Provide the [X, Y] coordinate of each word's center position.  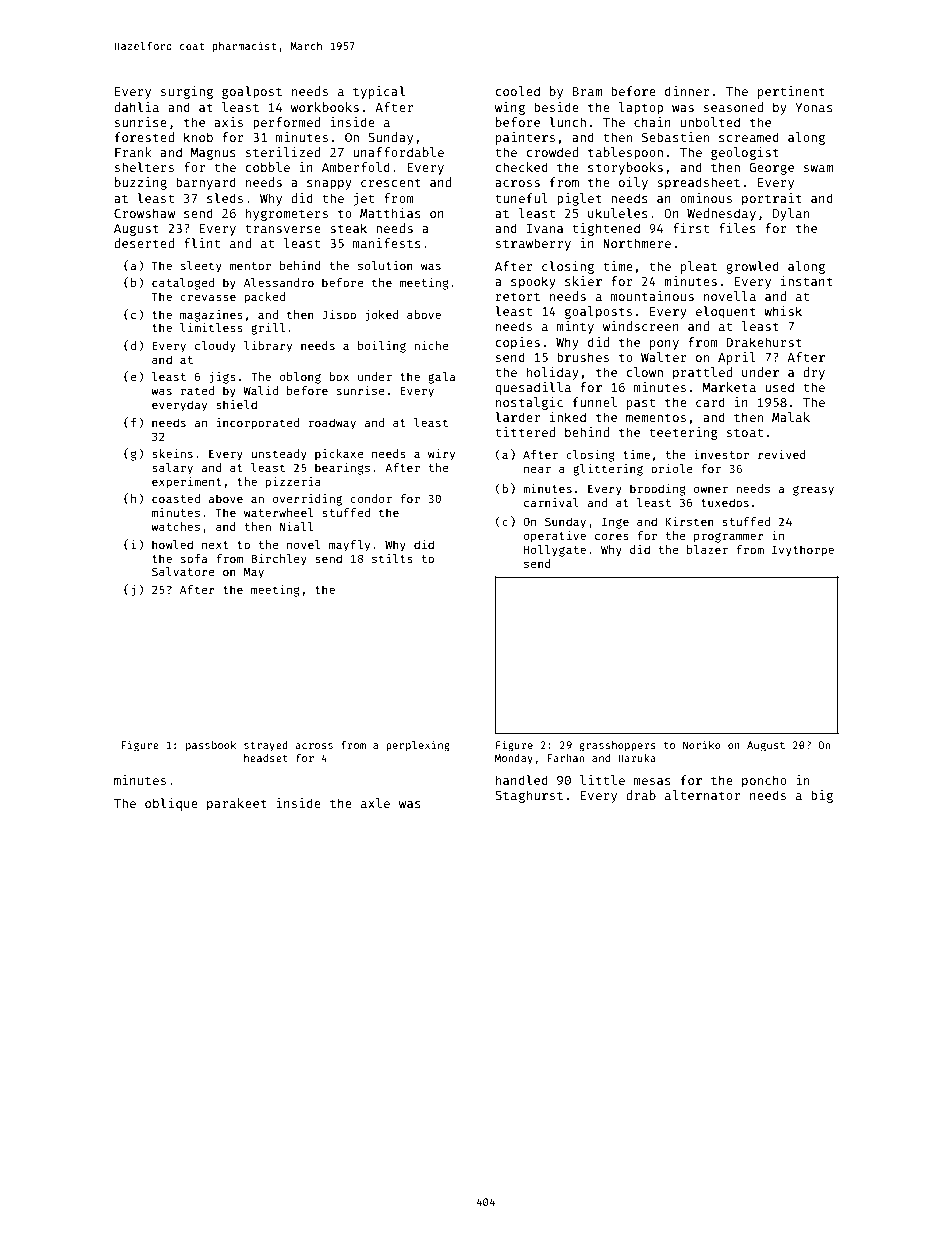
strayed [266, 746]
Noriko [702, 745]
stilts [392, 558]
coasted [176, 498]
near [537, 469]
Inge [615, 523]
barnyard [206, 183]
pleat [699, 267]
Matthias [390, 213]
